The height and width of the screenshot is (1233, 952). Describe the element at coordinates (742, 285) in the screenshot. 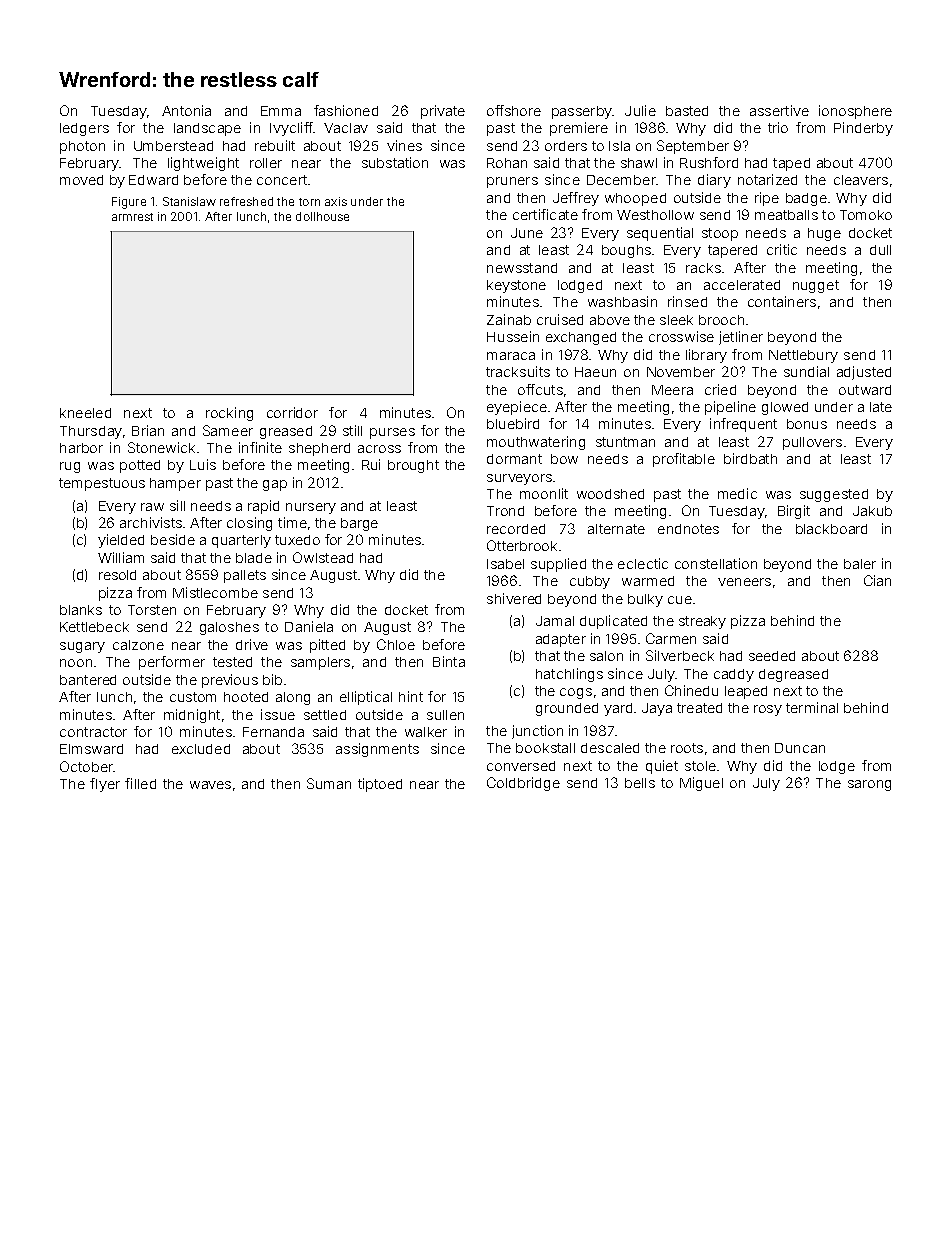

I see `accelerated` at that location.
